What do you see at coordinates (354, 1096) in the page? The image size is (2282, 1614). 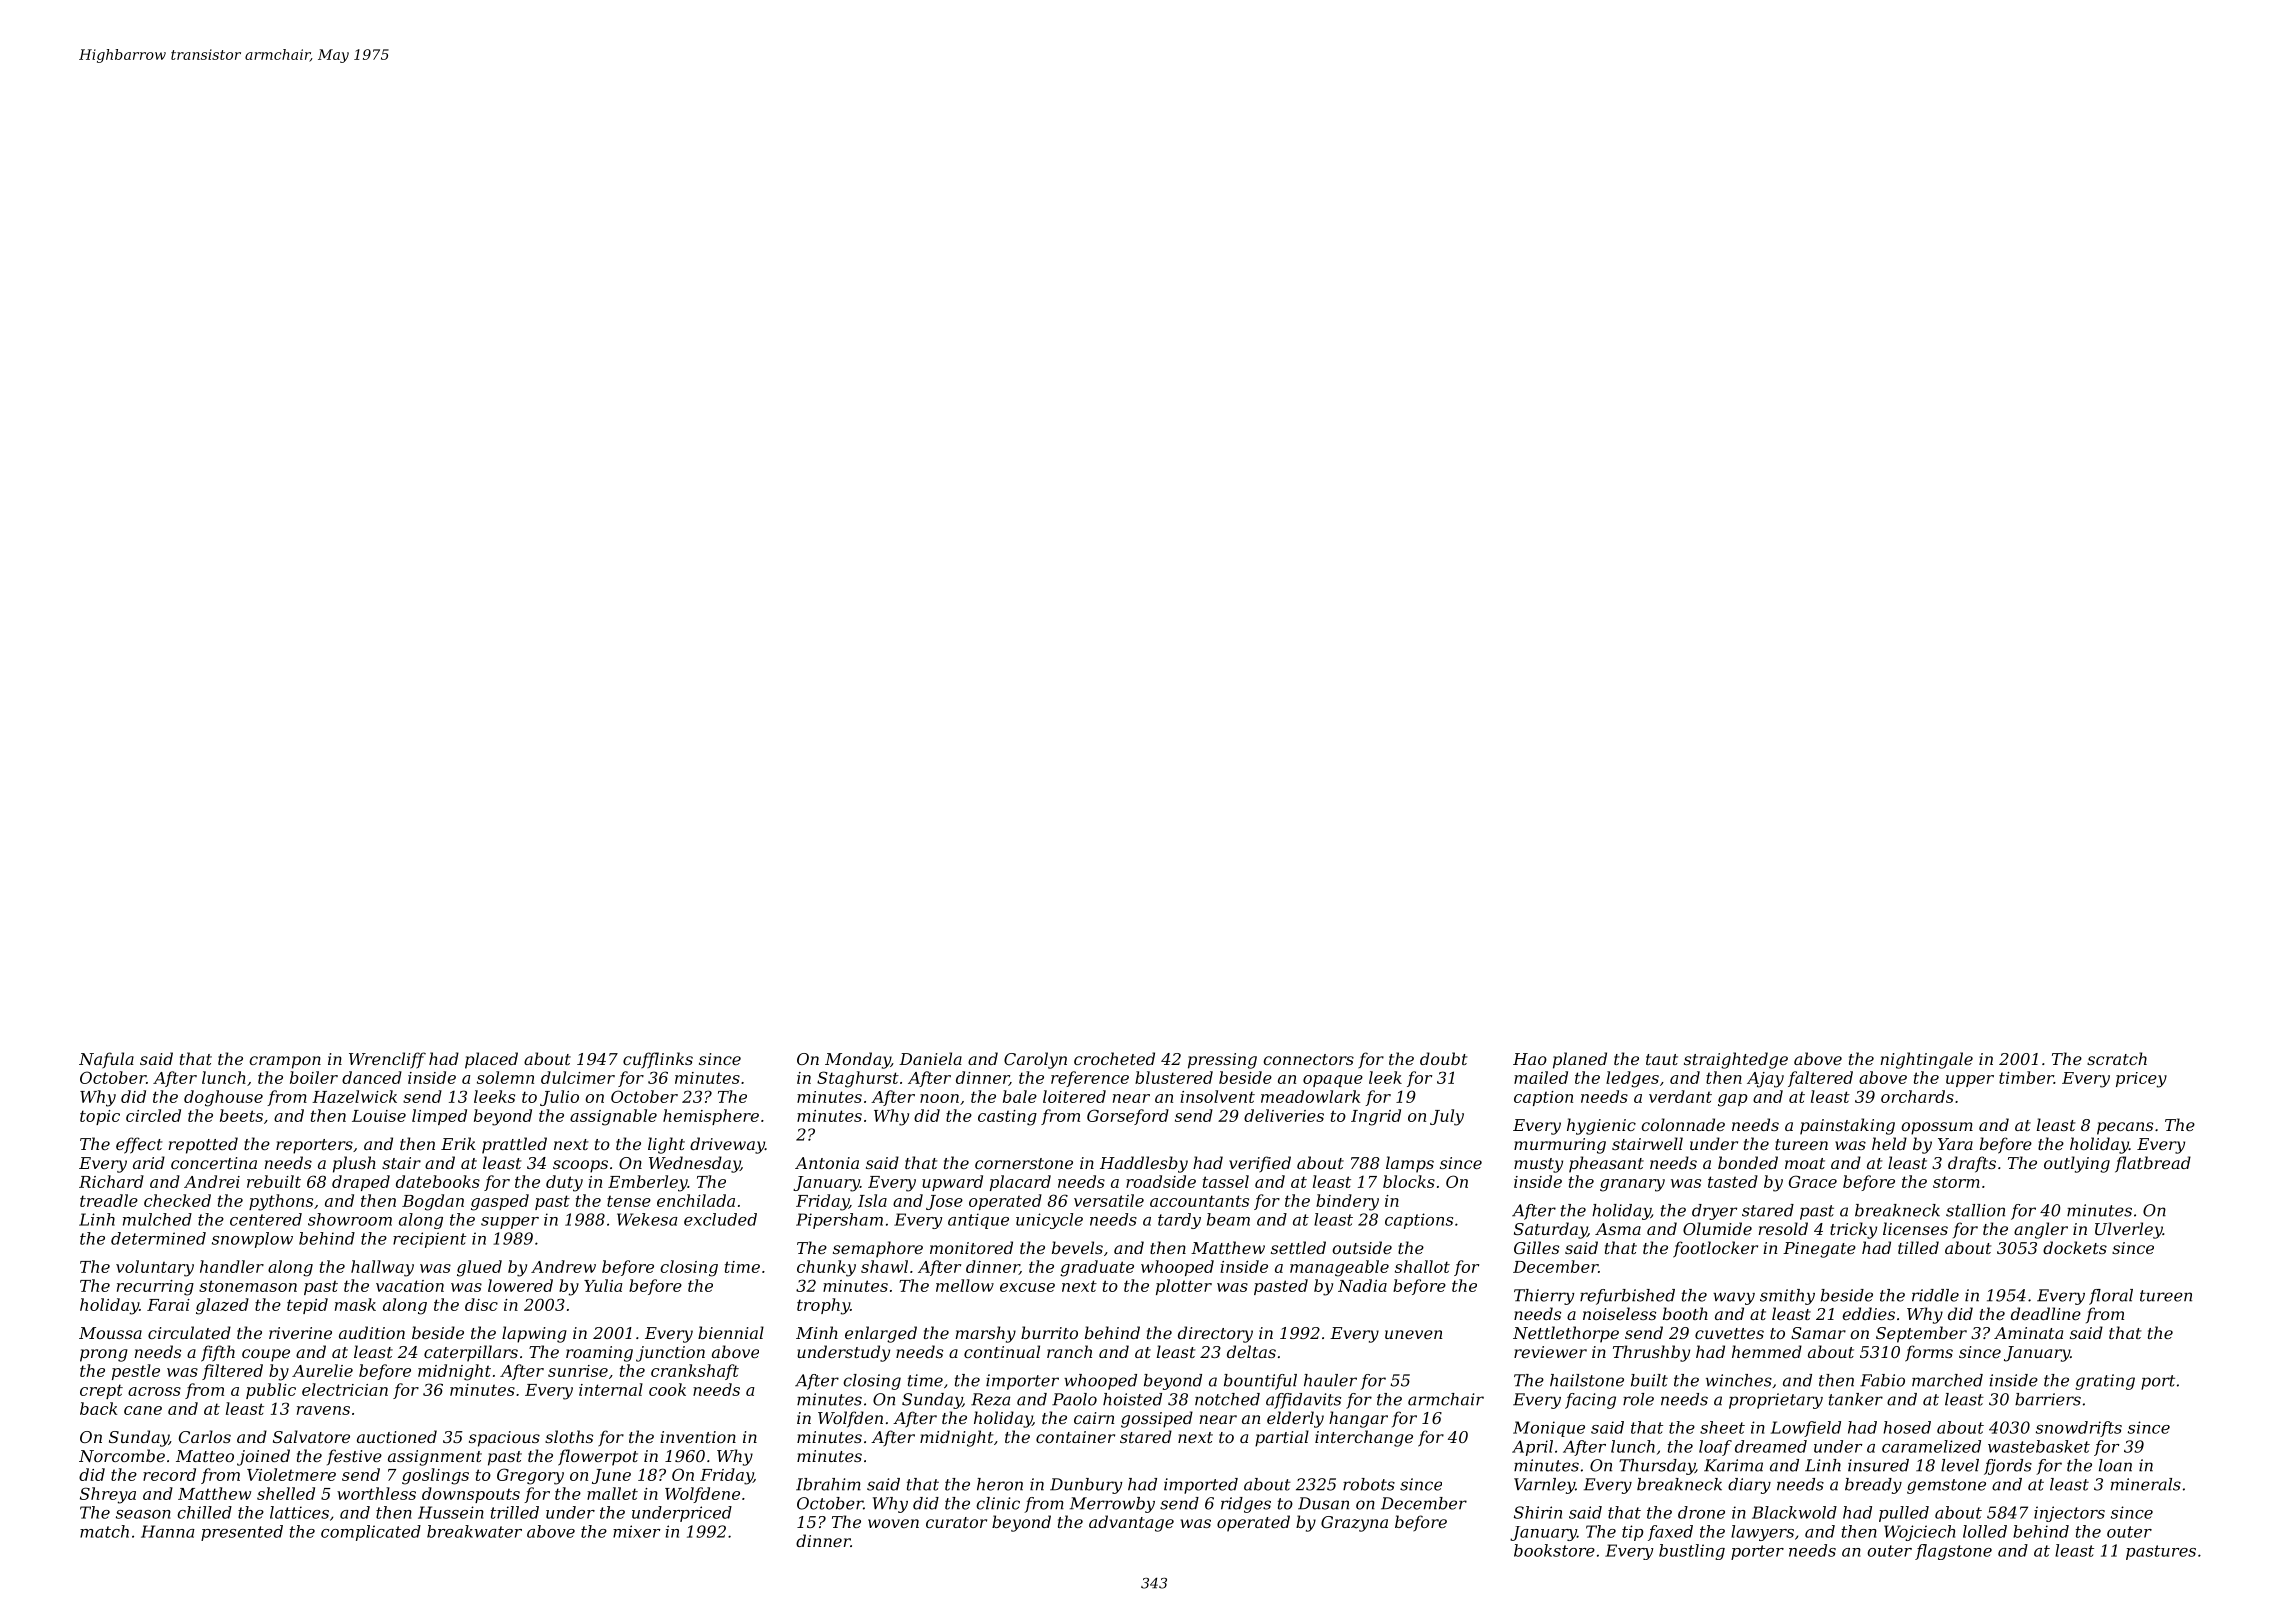 I see `Hazelwick` at bounding box center [354, 1096].
